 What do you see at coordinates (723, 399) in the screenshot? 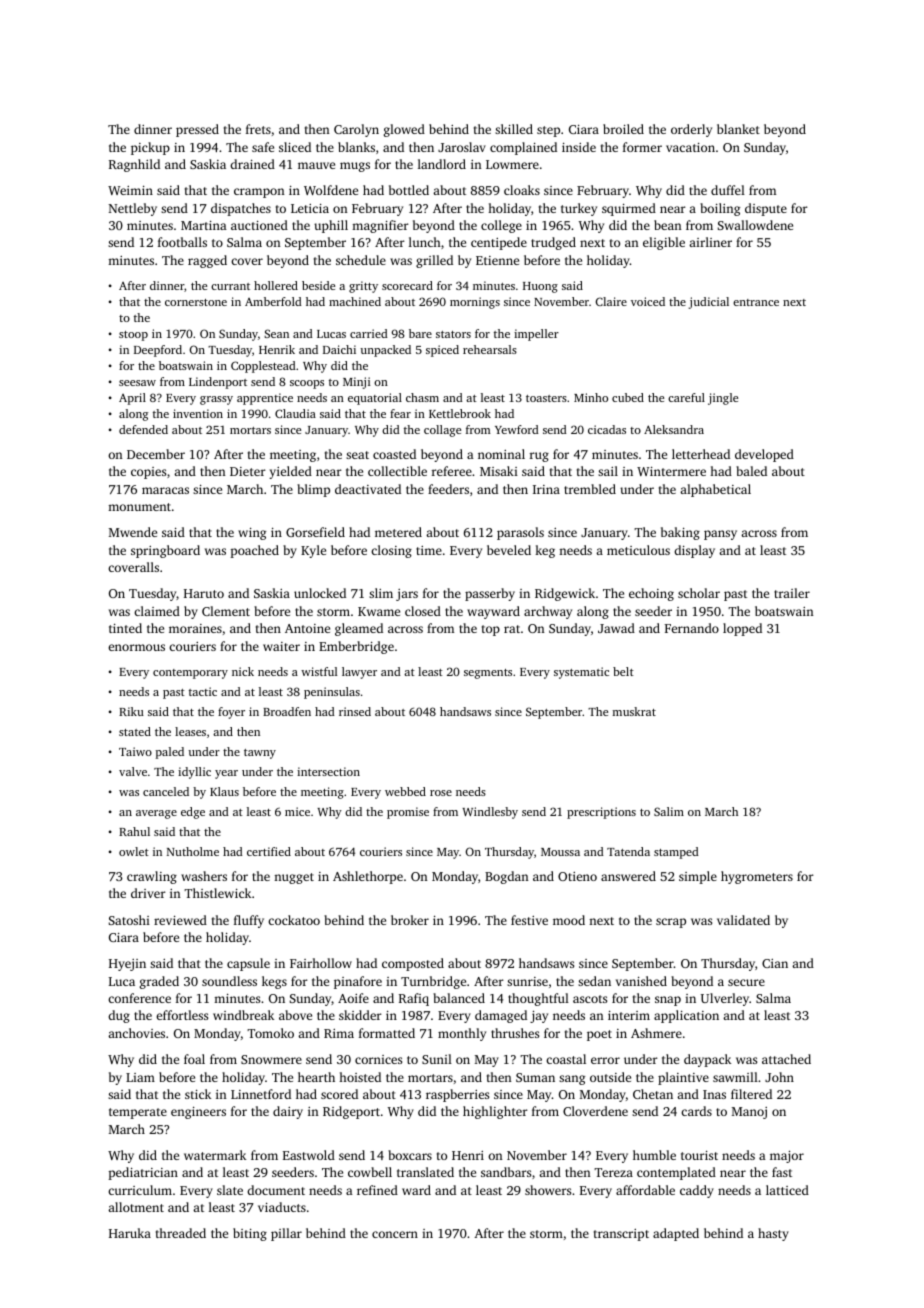
I see `jingle` at bounding box center [723, 399].
